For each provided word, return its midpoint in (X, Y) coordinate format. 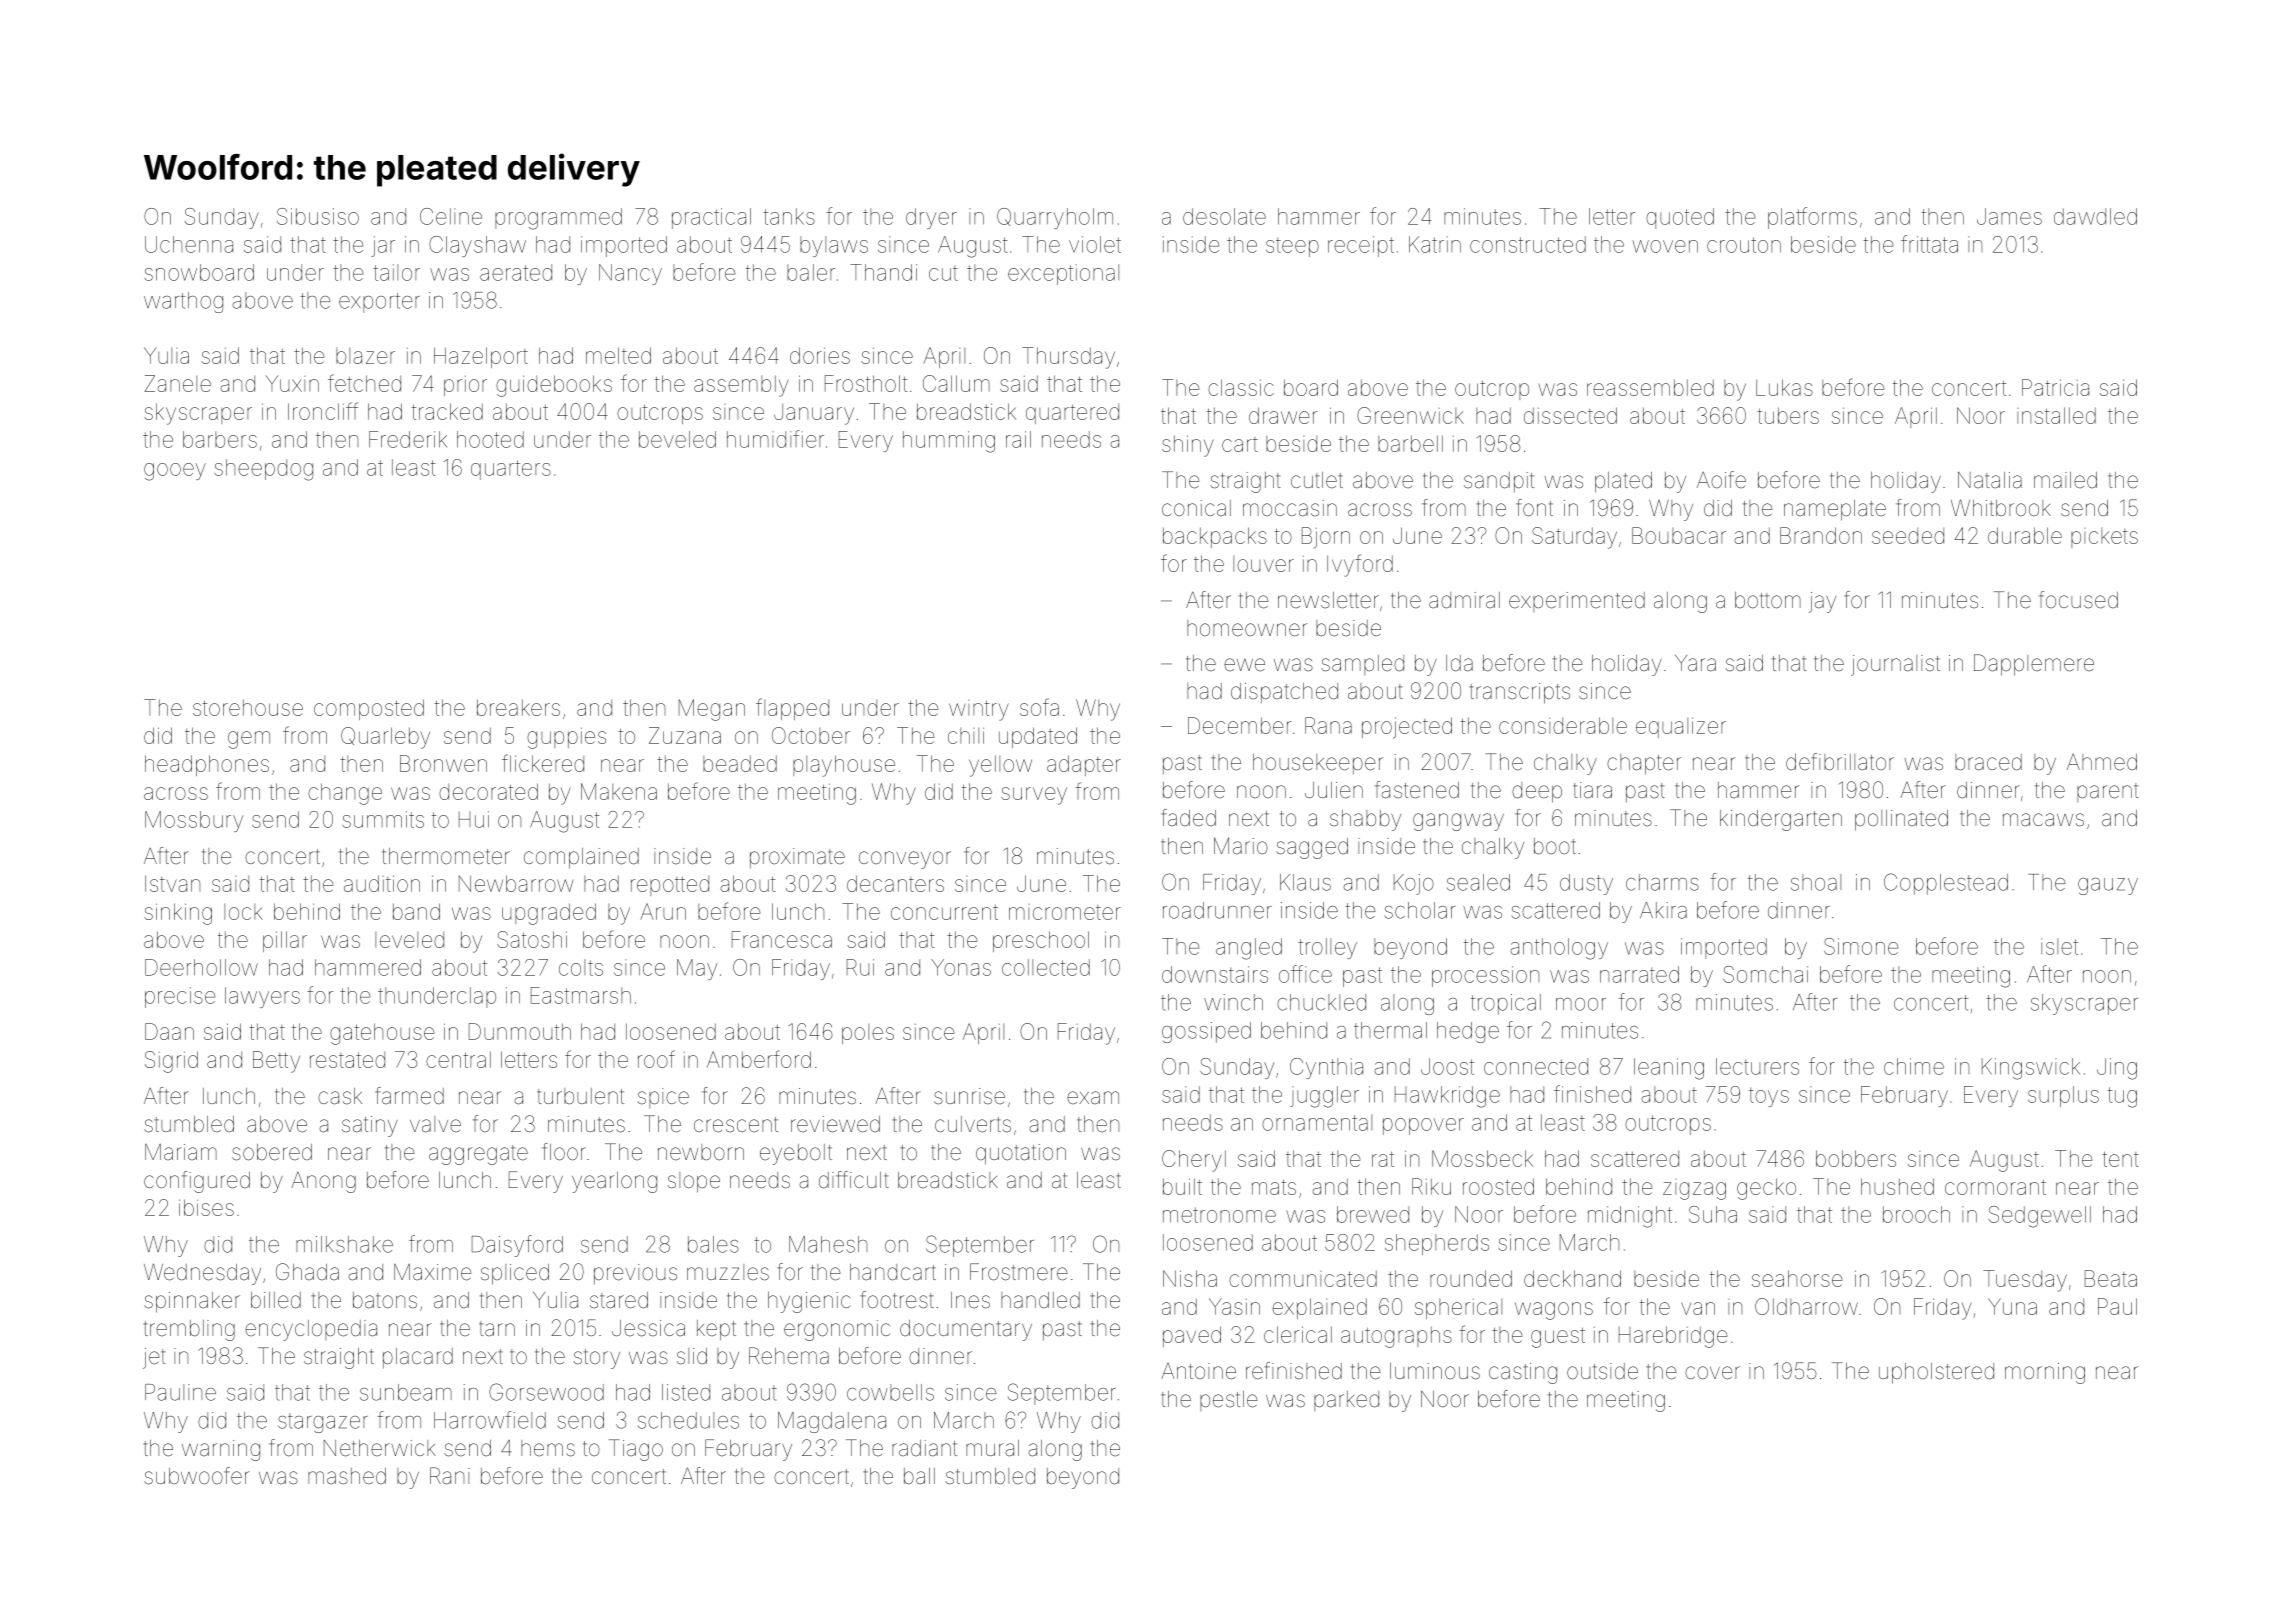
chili (966, 735)
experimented (1577, 602)
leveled (409, 940)
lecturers (1757, 1066)
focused (2078, 600)
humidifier (775, 439)
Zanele (178, 383)
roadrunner (1217, 910)
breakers (518, 707)
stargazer (323, 1423)
